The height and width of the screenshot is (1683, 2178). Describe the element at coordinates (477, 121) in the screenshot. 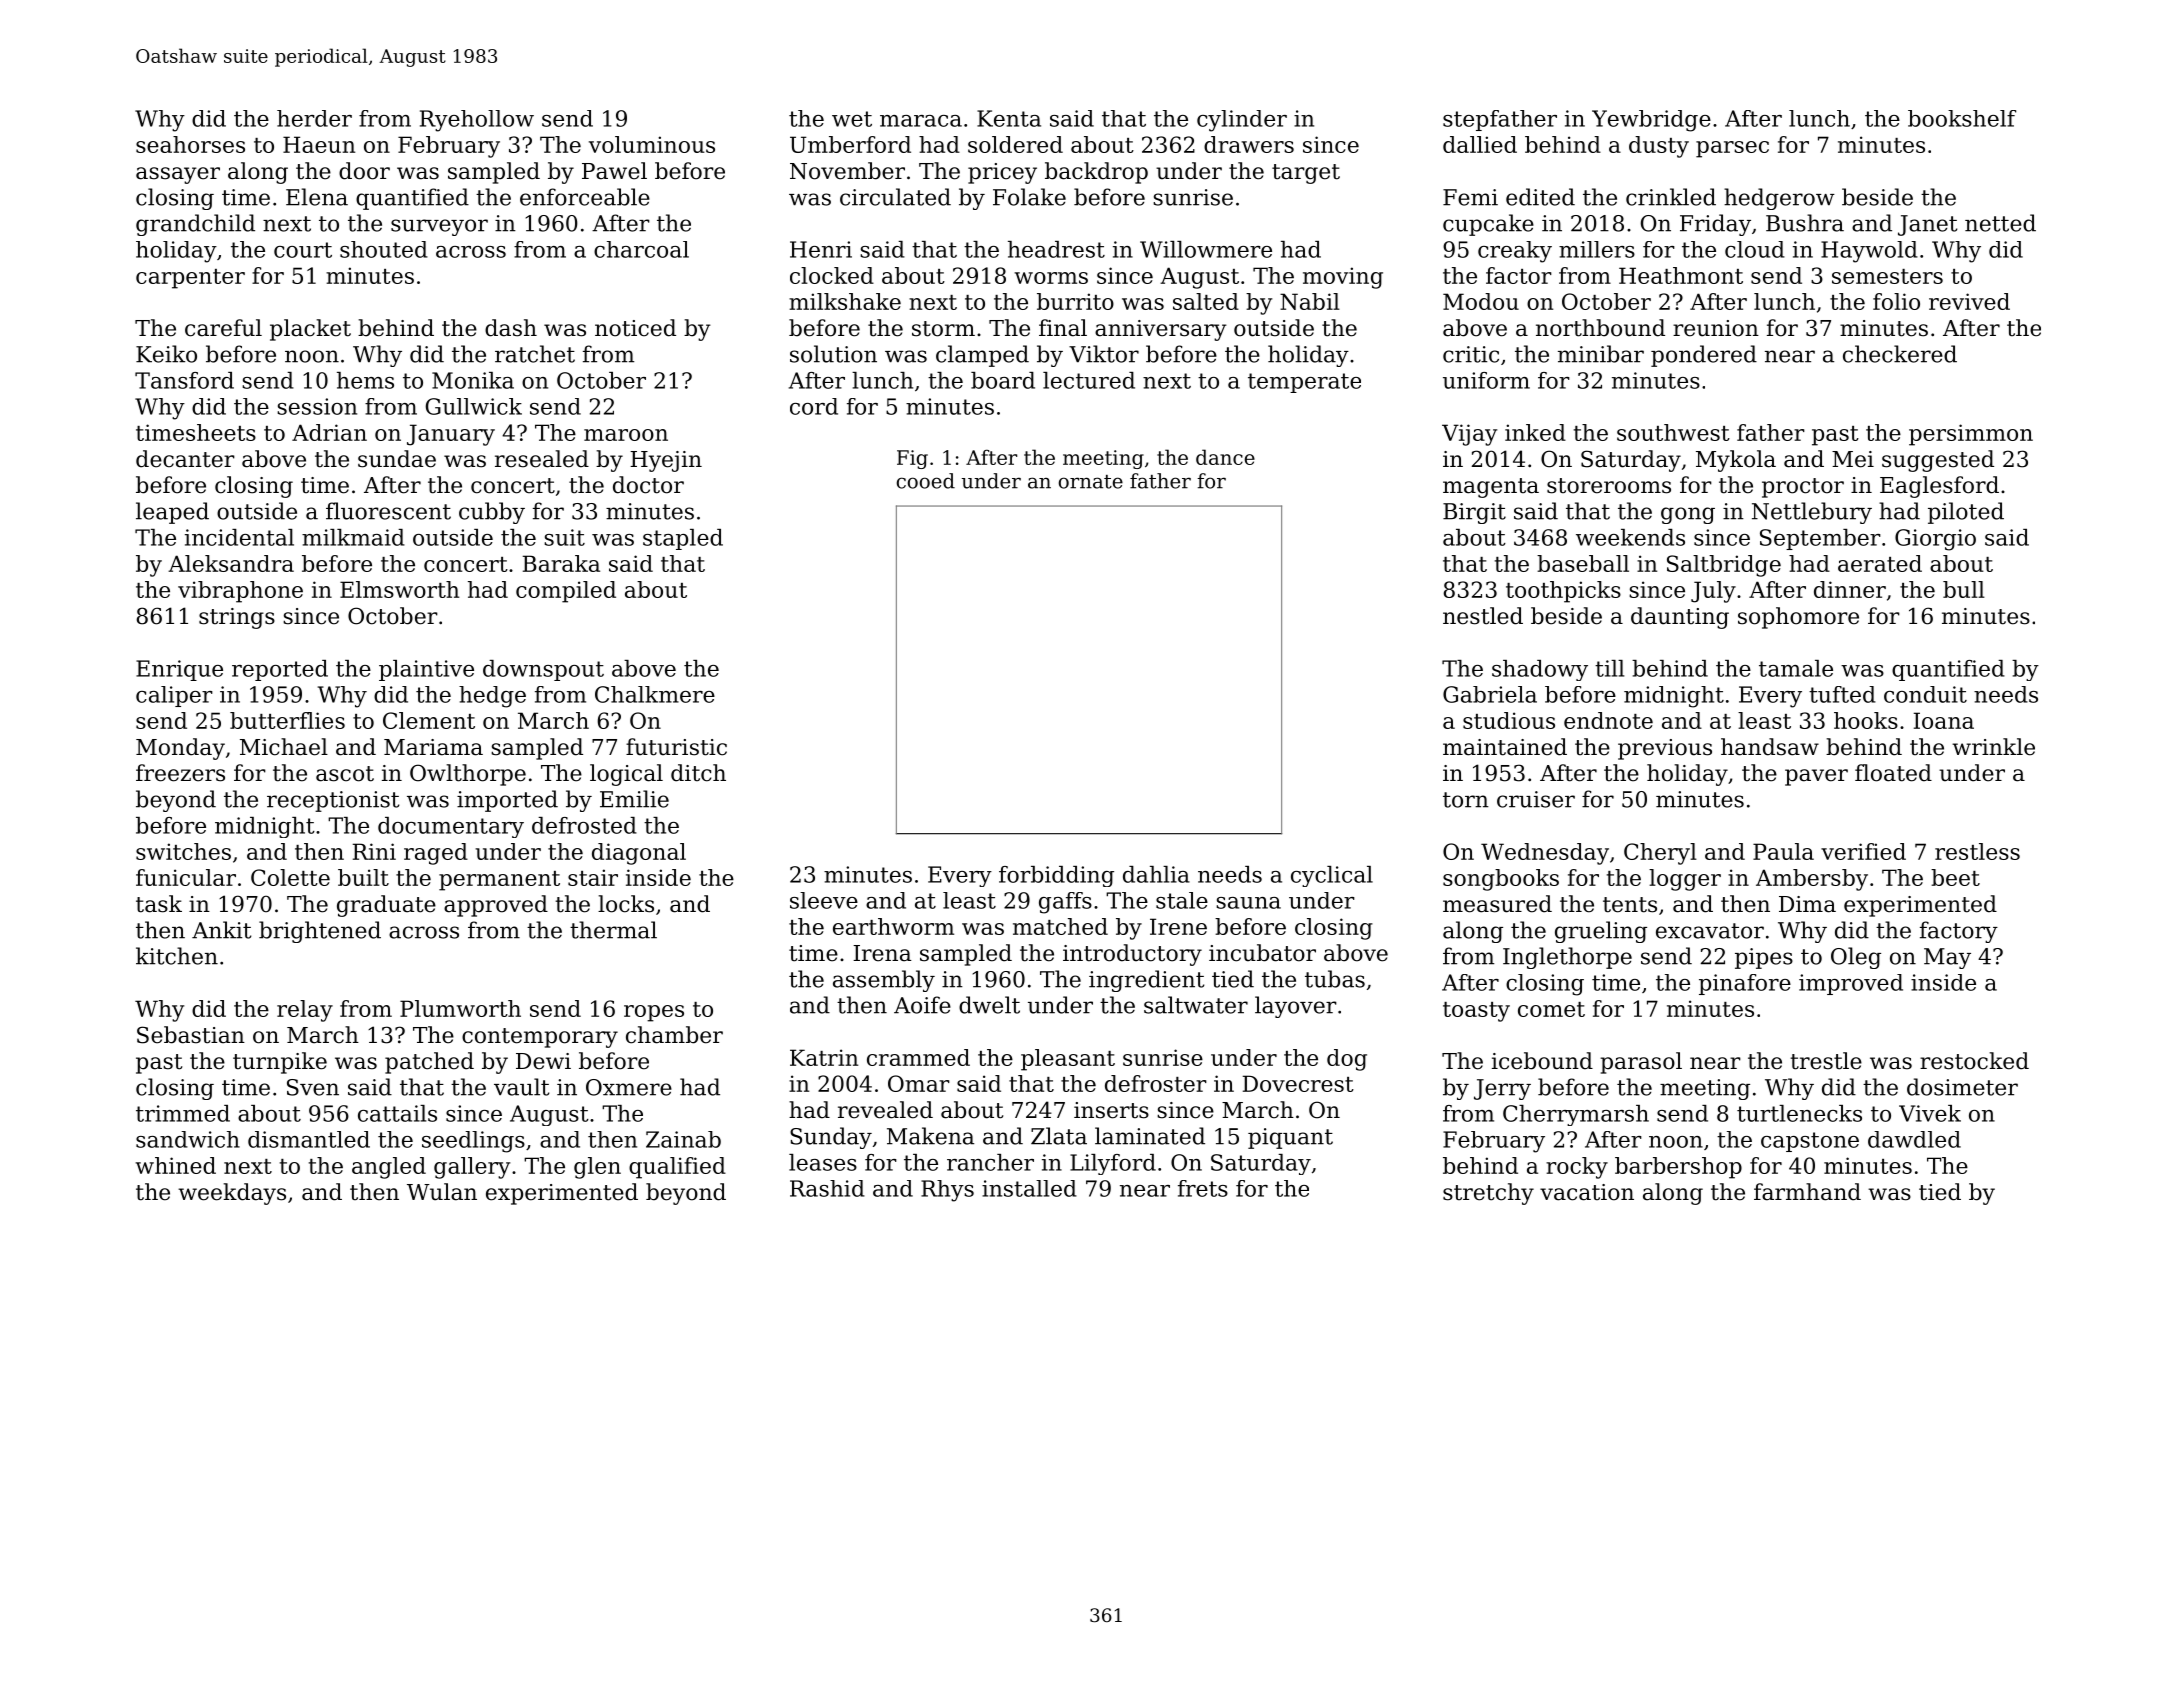

I see `Ryehollow` at that location.
